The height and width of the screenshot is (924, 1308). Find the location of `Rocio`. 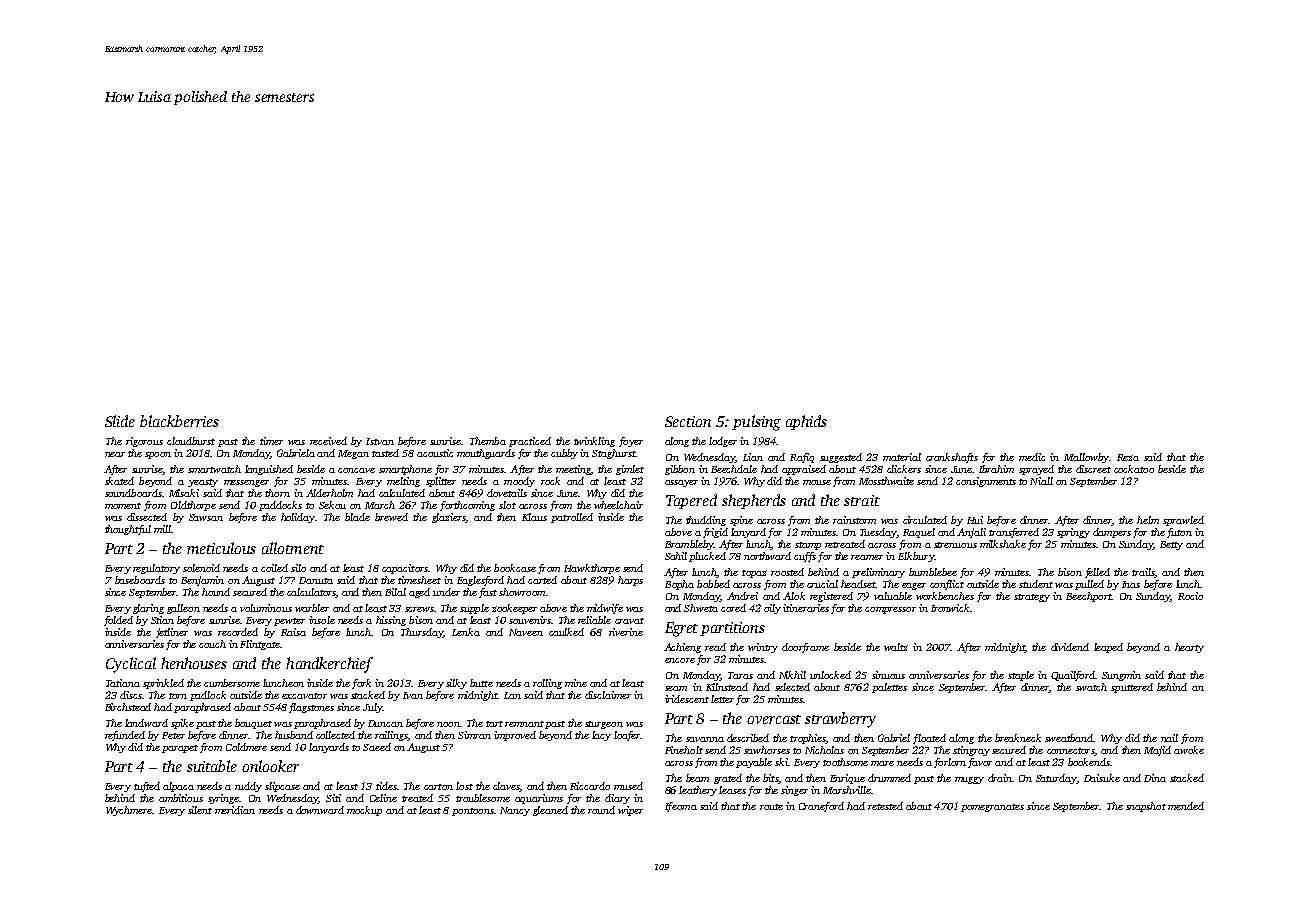

Rocio is located at coordinates (1190, 596).
